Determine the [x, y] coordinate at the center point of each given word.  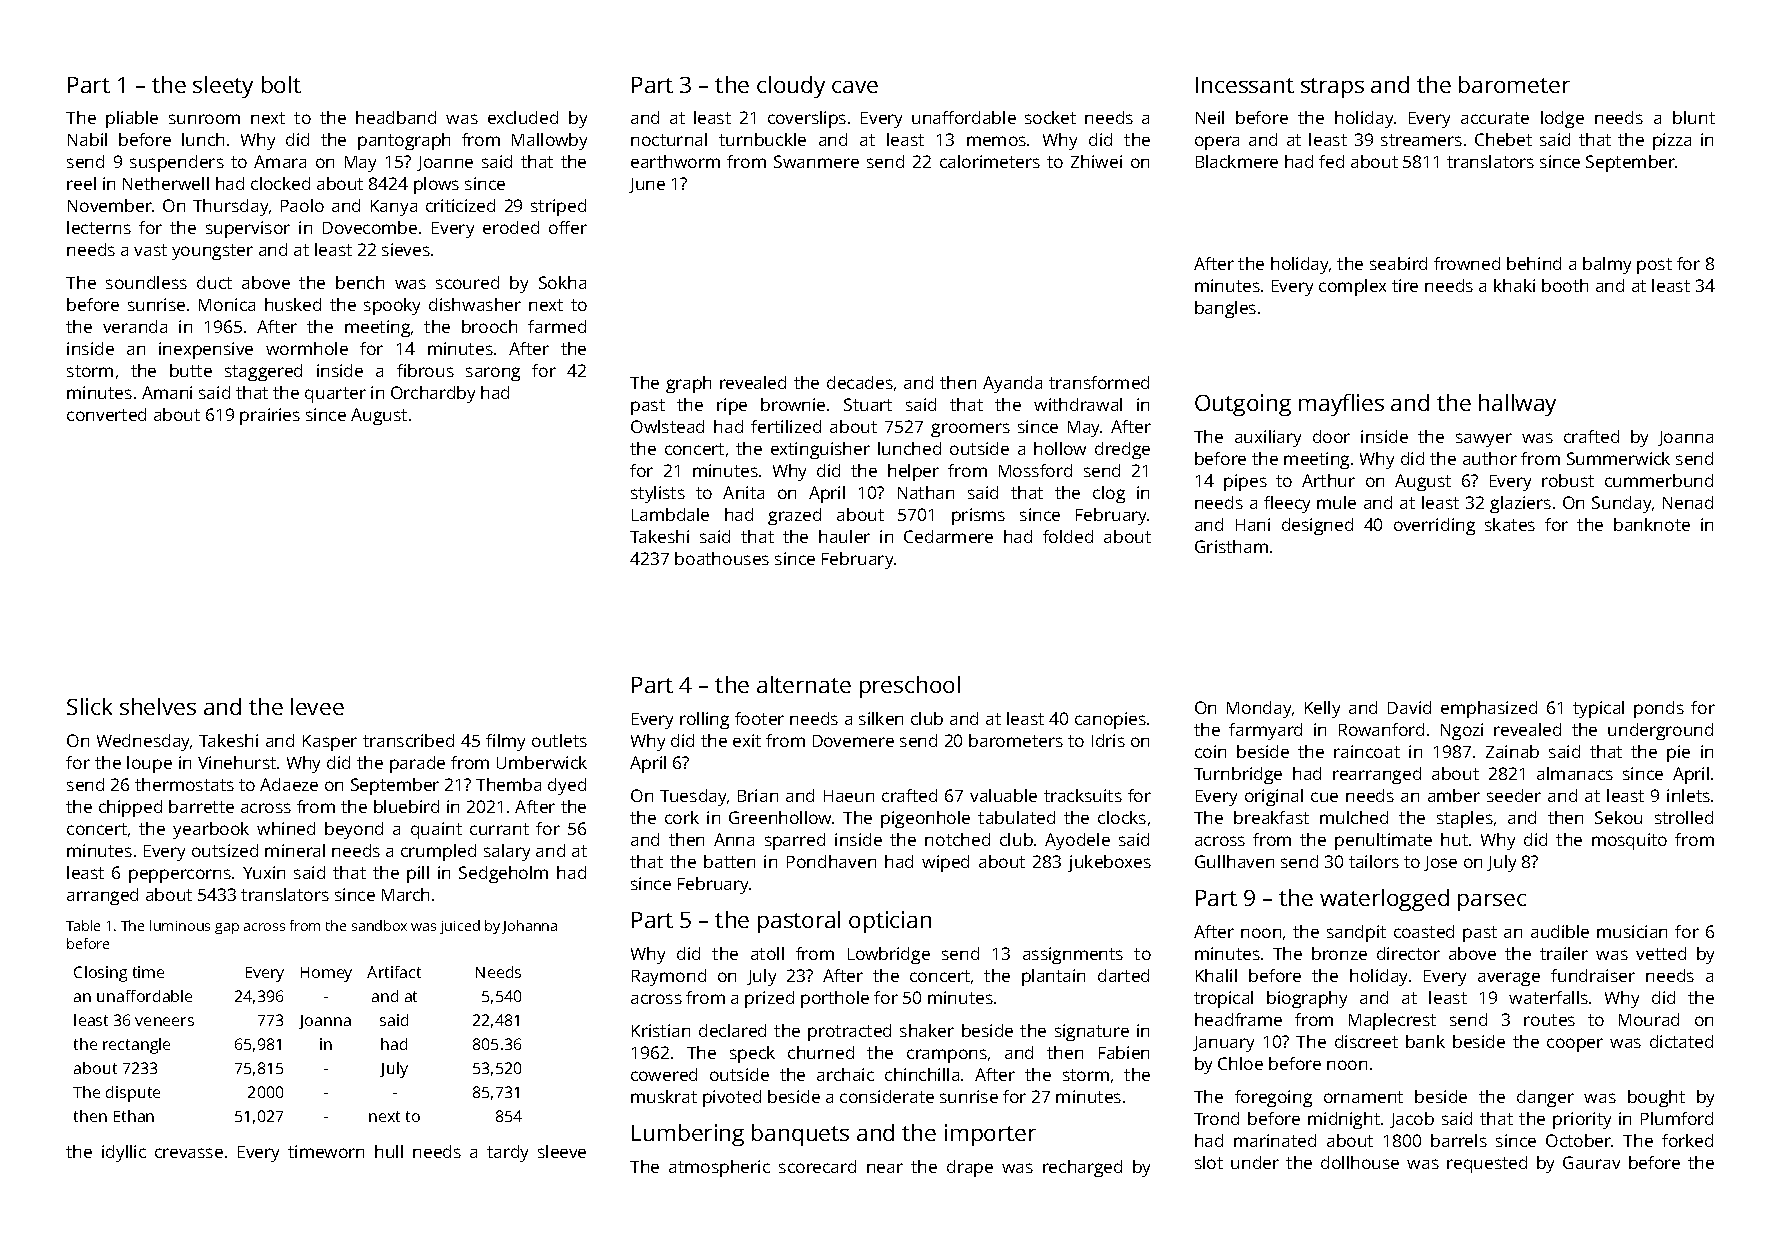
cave [855, 87]
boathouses [722, 558]
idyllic [124, 1153]
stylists [658, 494]
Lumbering [688, 1135]
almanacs [1575, 773]
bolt [281, 84]
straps [1332, 88]
